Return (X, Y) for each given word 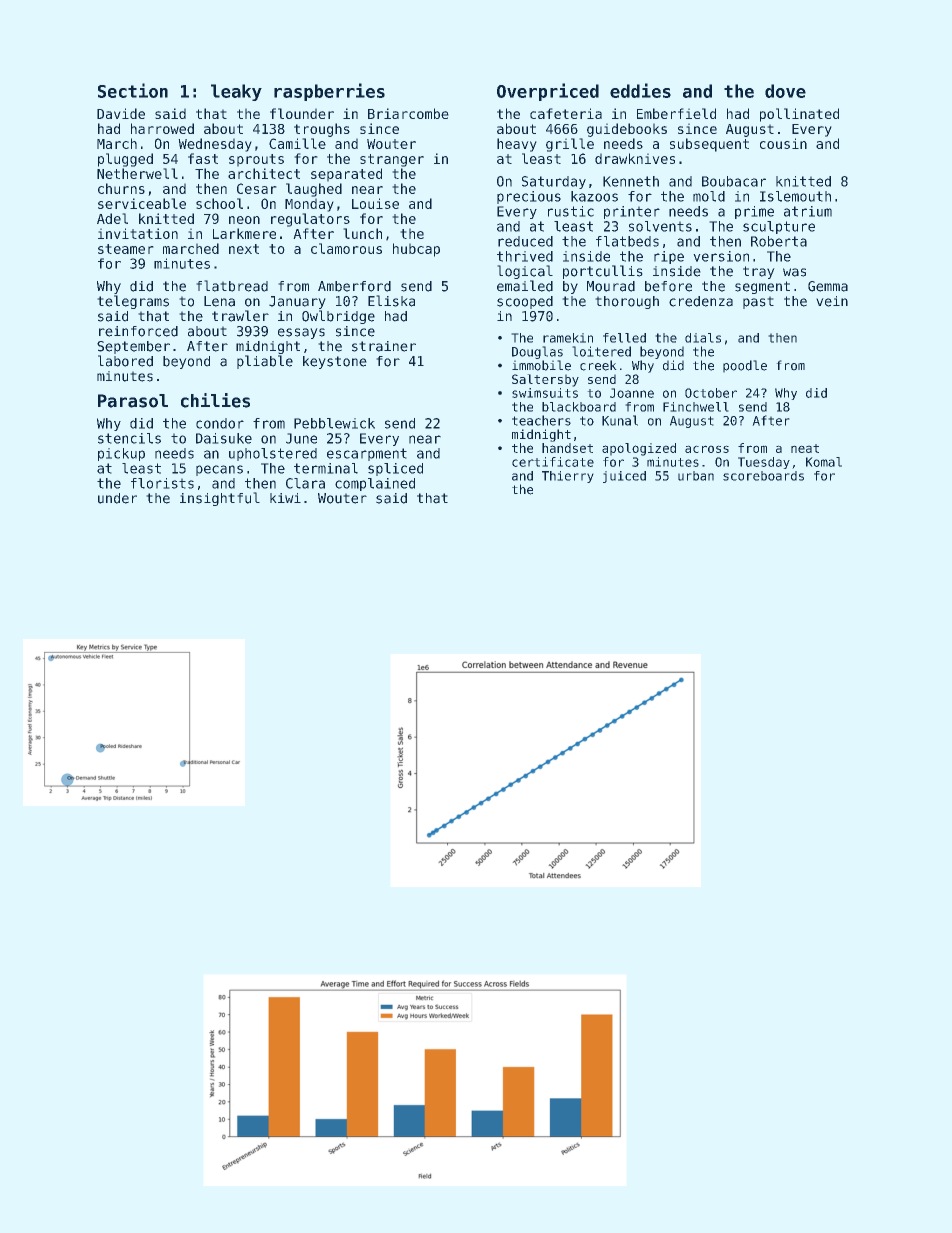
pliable (265, 362)
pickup (121, 454)
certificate (553, 462)
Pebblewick (334, 423)
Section (133, 90)
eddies (640, 90)
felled (624, 338)
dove (785, 91)
